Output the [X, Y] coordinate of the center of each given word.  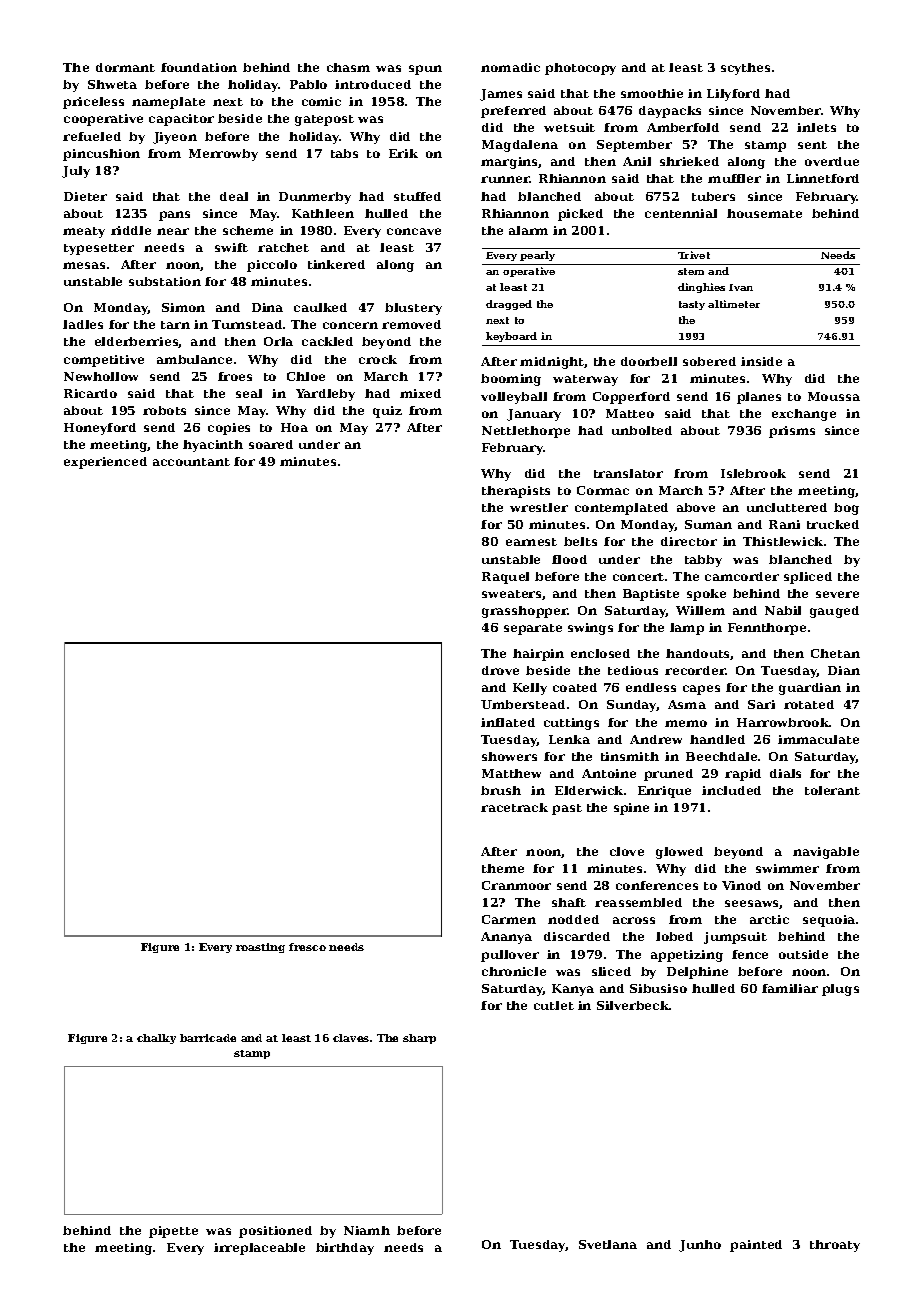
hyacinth [213, 446]
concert [638, 577]
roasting [260, 948]
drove [500, 670]
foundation [199, 67]
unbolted [642, 430]
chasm [348, 67]
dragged [509, 305]
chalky [156, 1039]
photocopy [580, 69]
